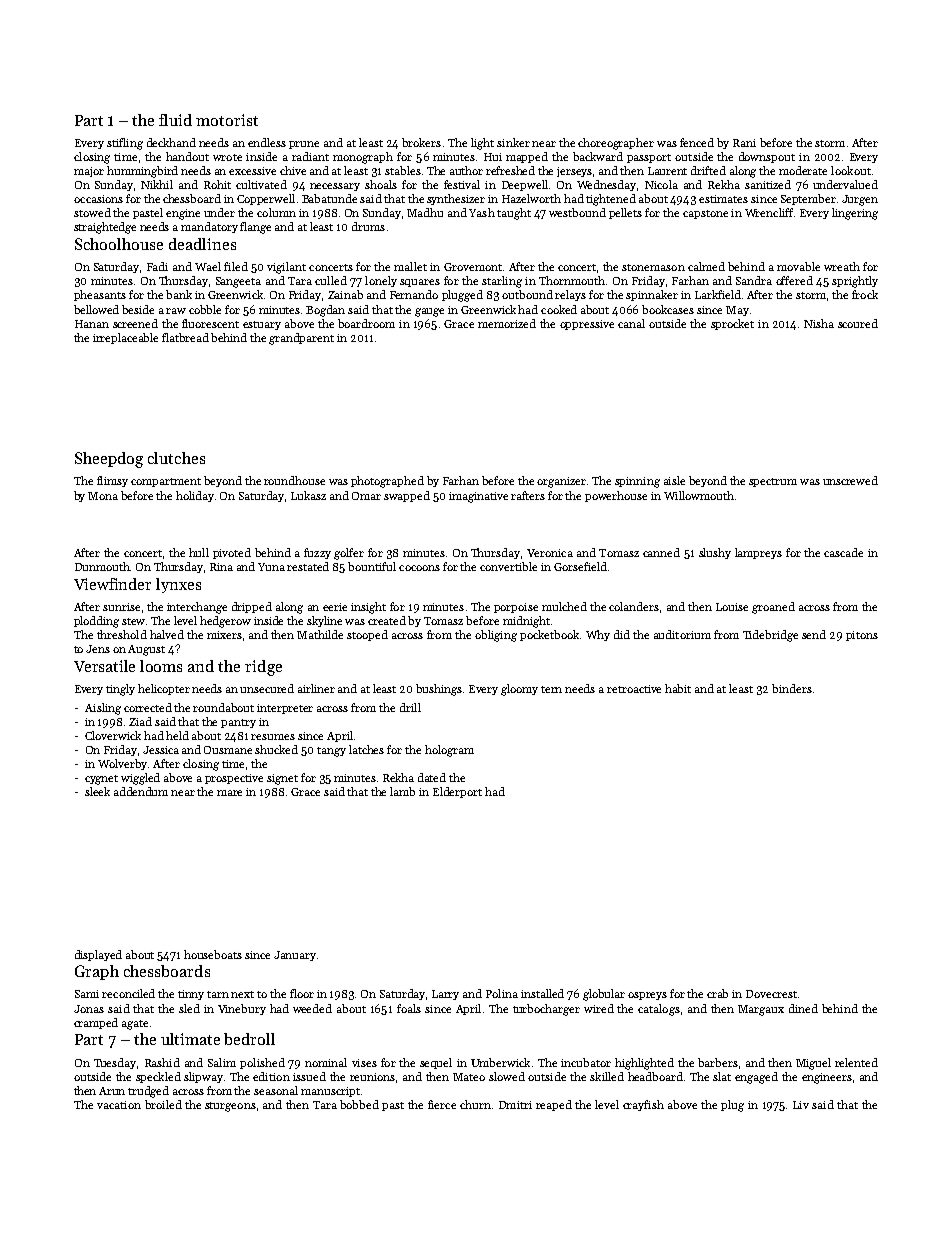  I want to click on catalogs, so click(659, 1010).
